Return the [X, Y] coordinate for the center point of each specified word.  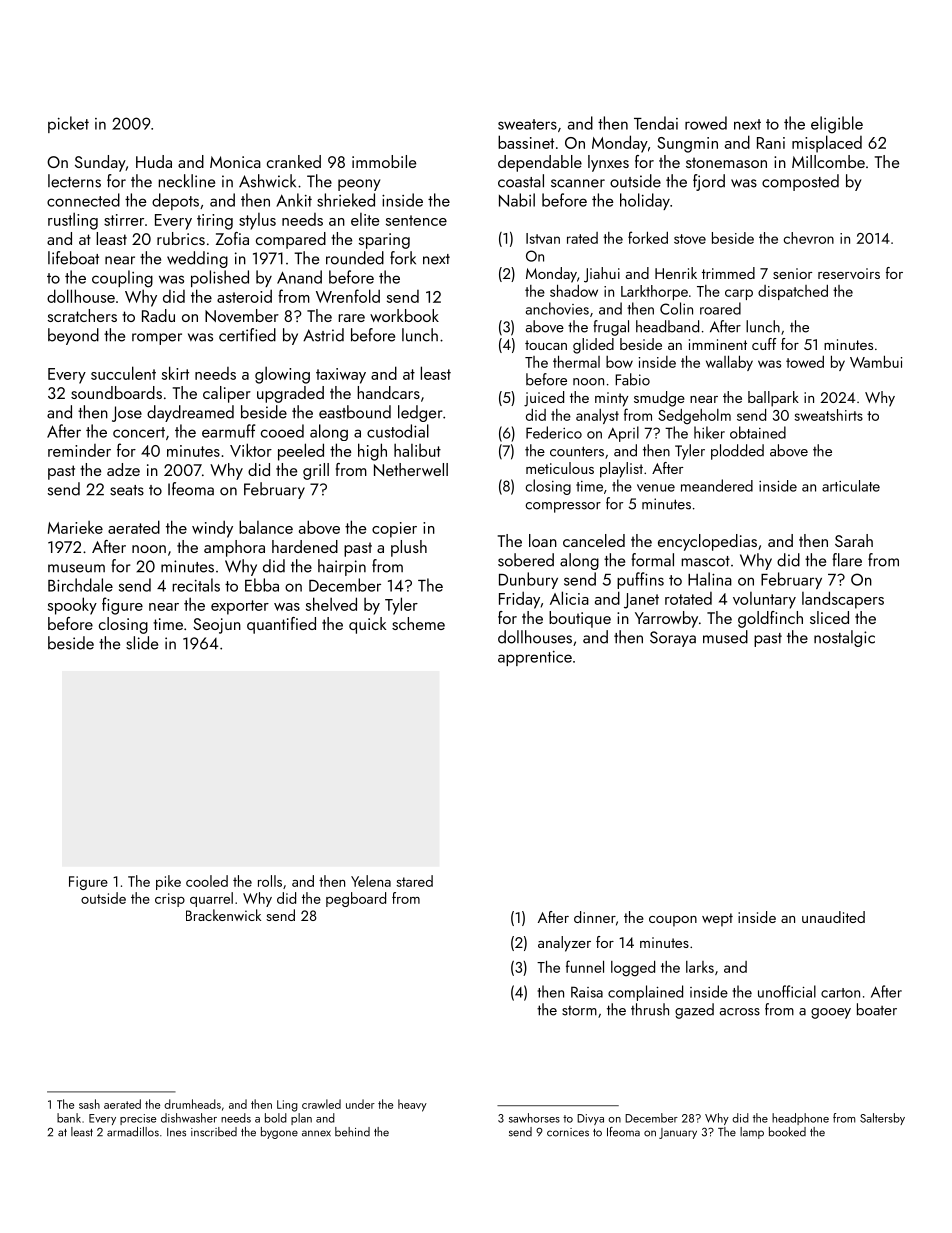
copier [394, 530]
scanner [578, 183]
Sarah [854, 540]
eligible [837, 125]
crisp [170, 900]
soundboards [116, 392]
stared [414, 881]
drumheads [192, 1104]
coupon [673, 921]
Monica [235, 162]
